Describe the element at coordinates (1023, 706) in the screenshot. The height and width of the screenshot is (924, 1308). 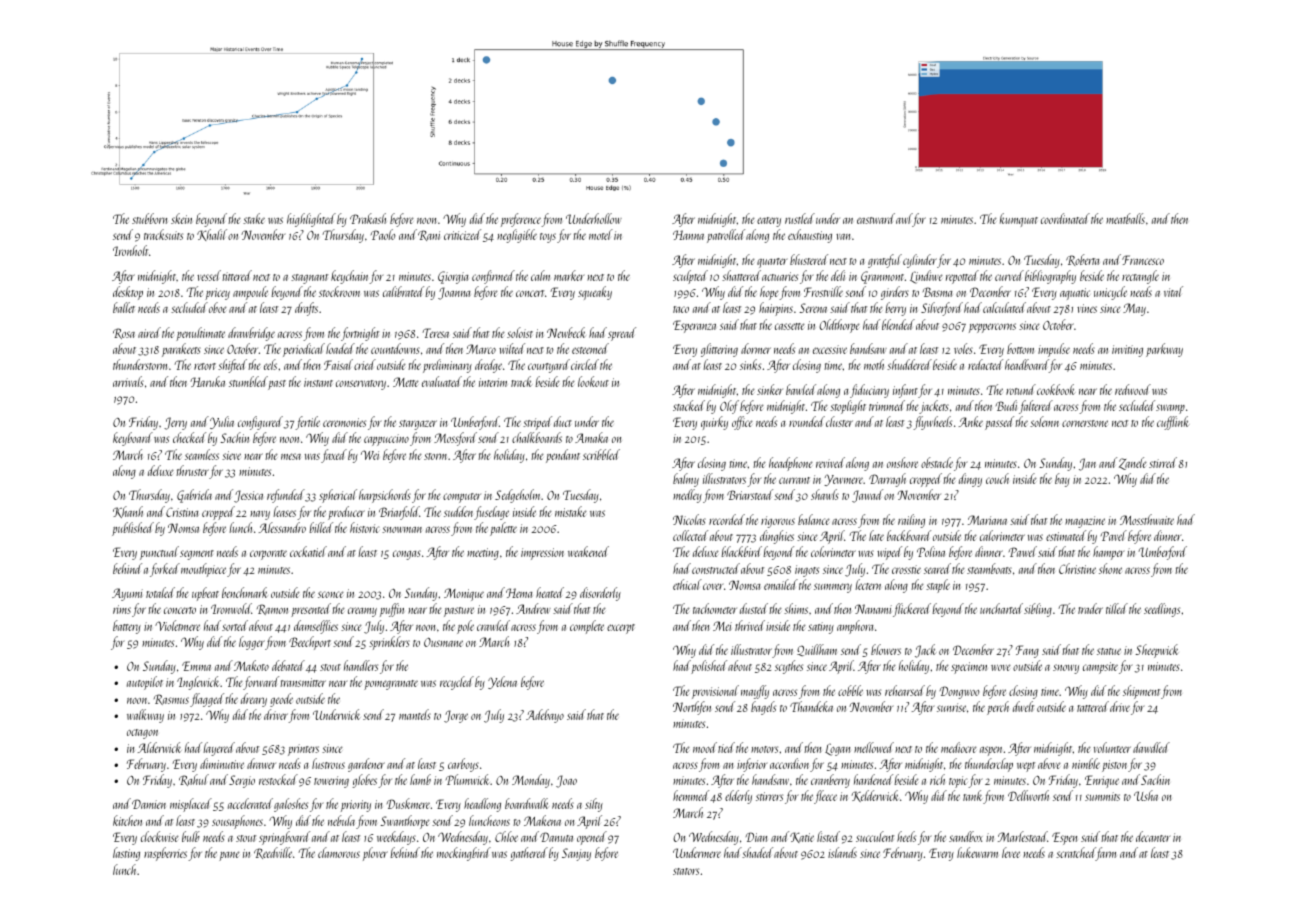
I see `dwelt` at that location.
